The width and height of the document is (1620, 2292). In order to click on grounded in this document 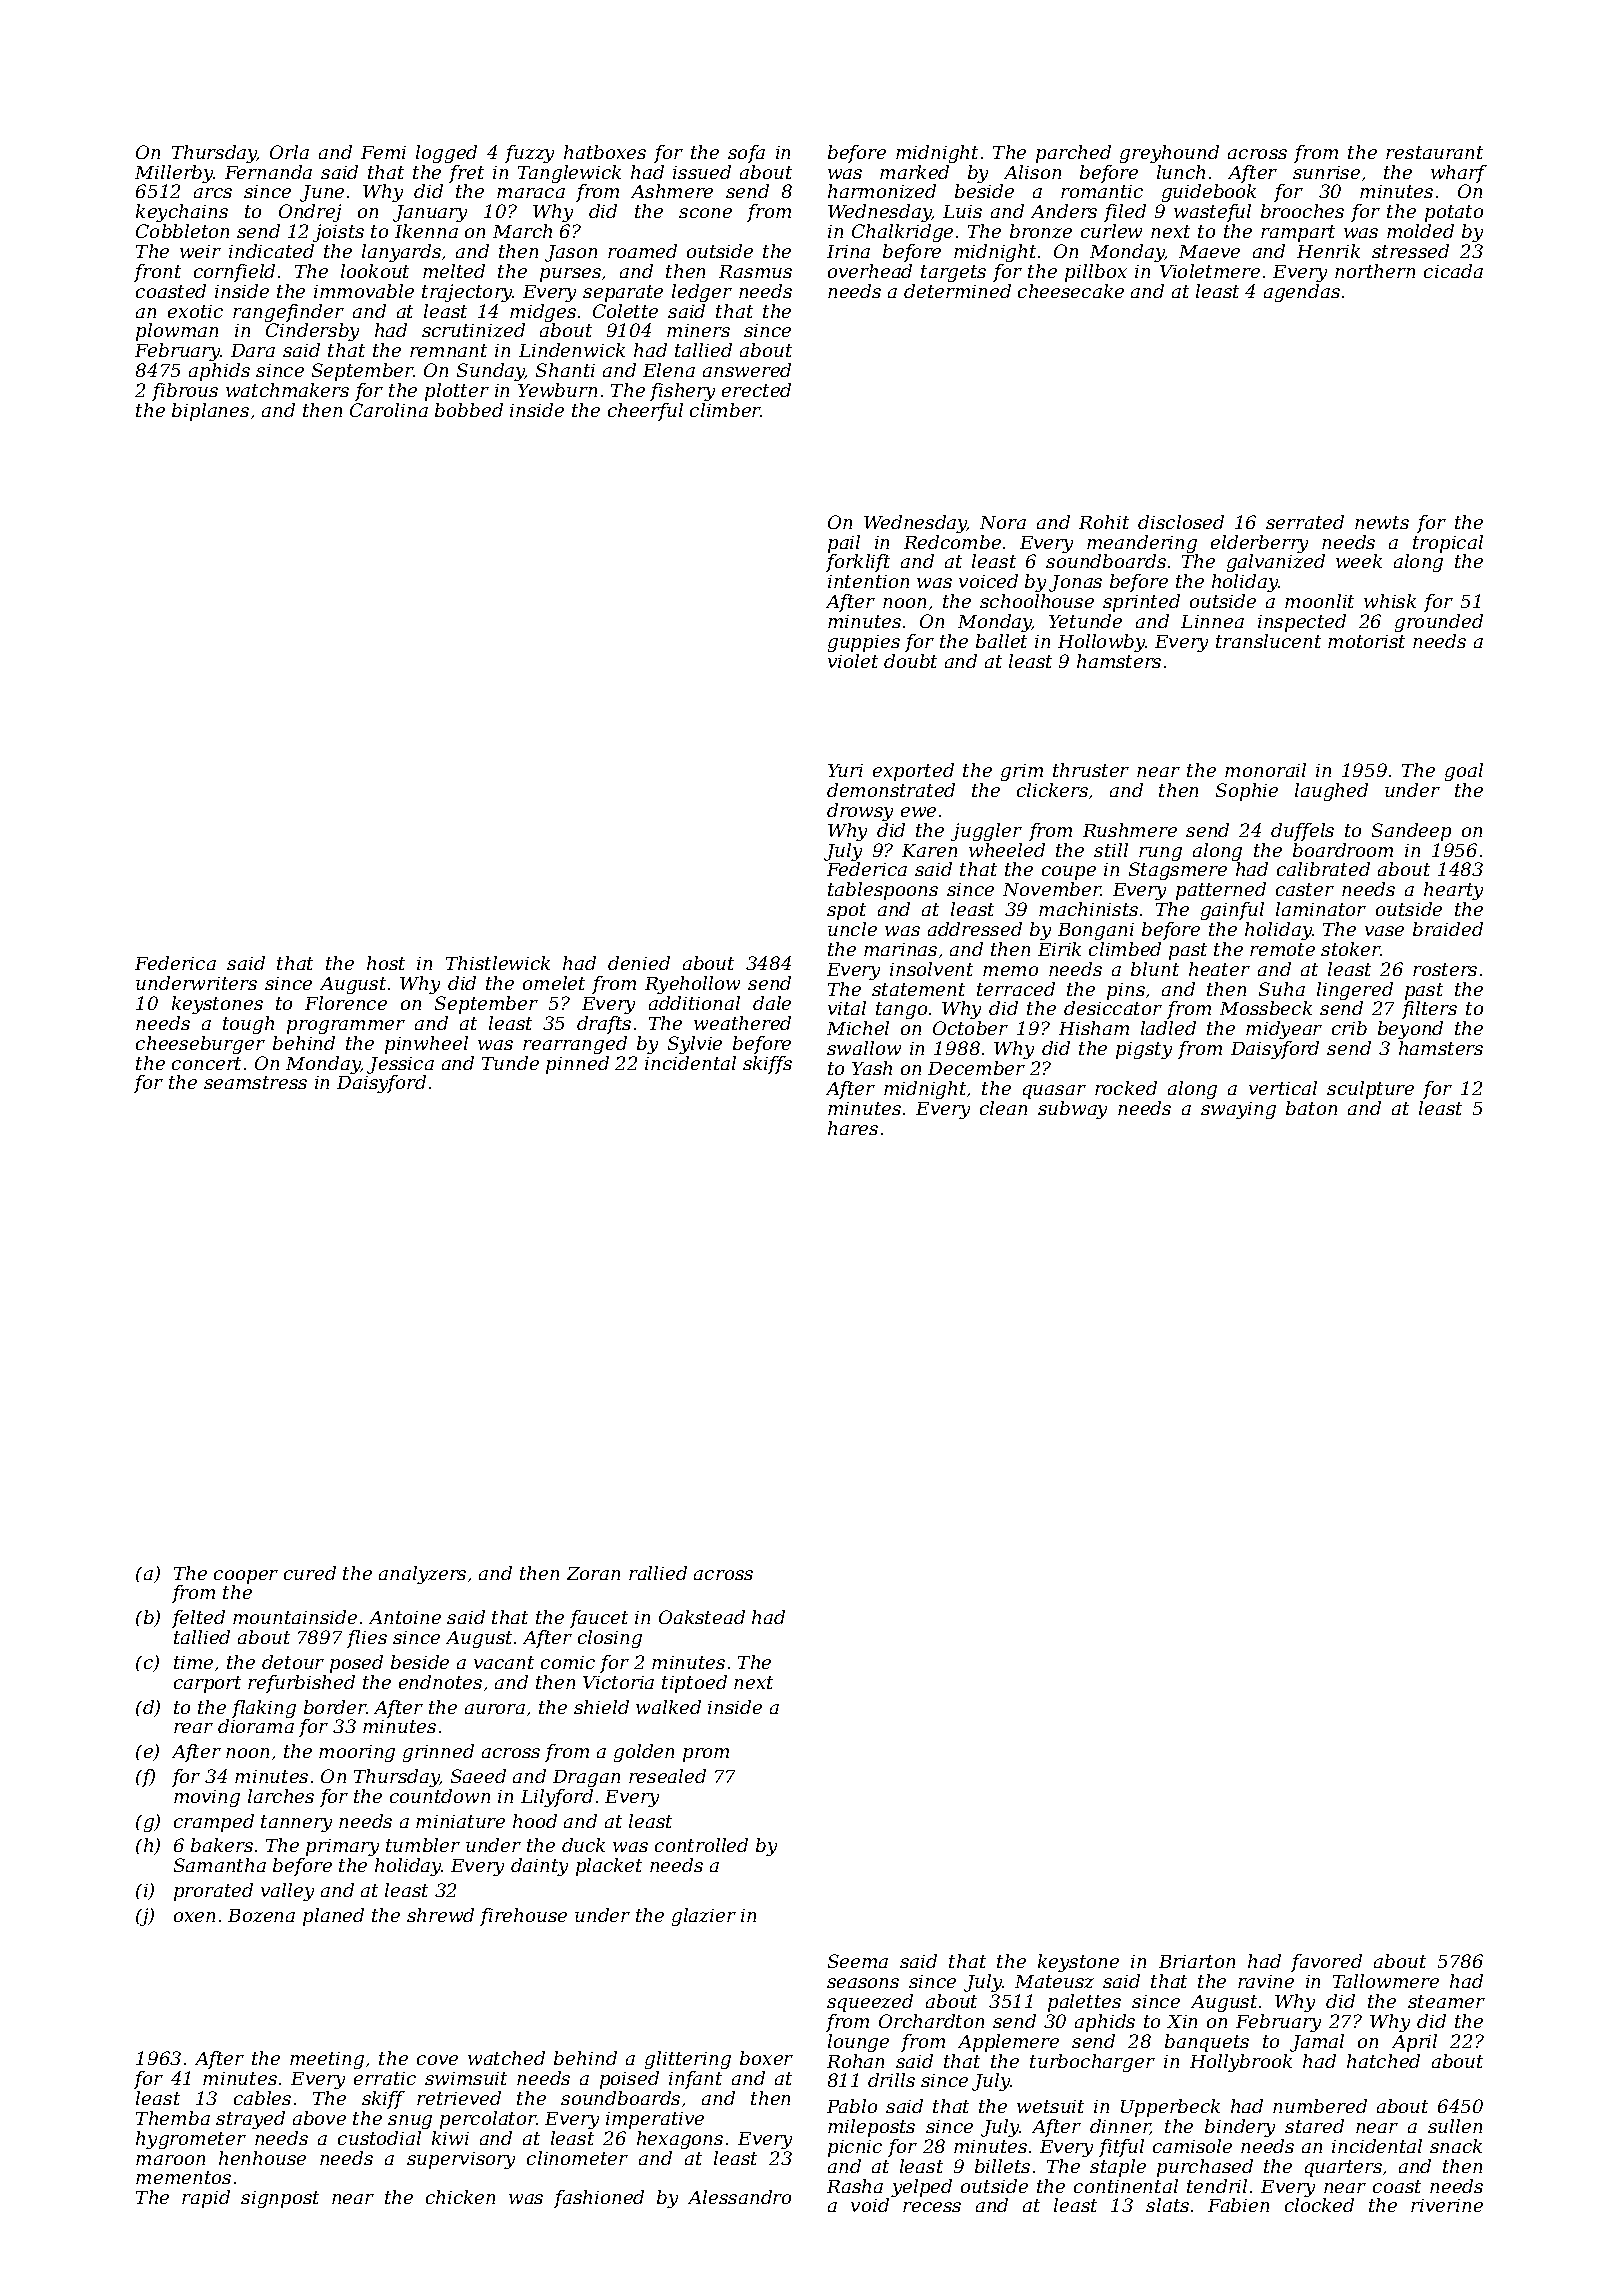, I will do `click(1439, 623)`.
